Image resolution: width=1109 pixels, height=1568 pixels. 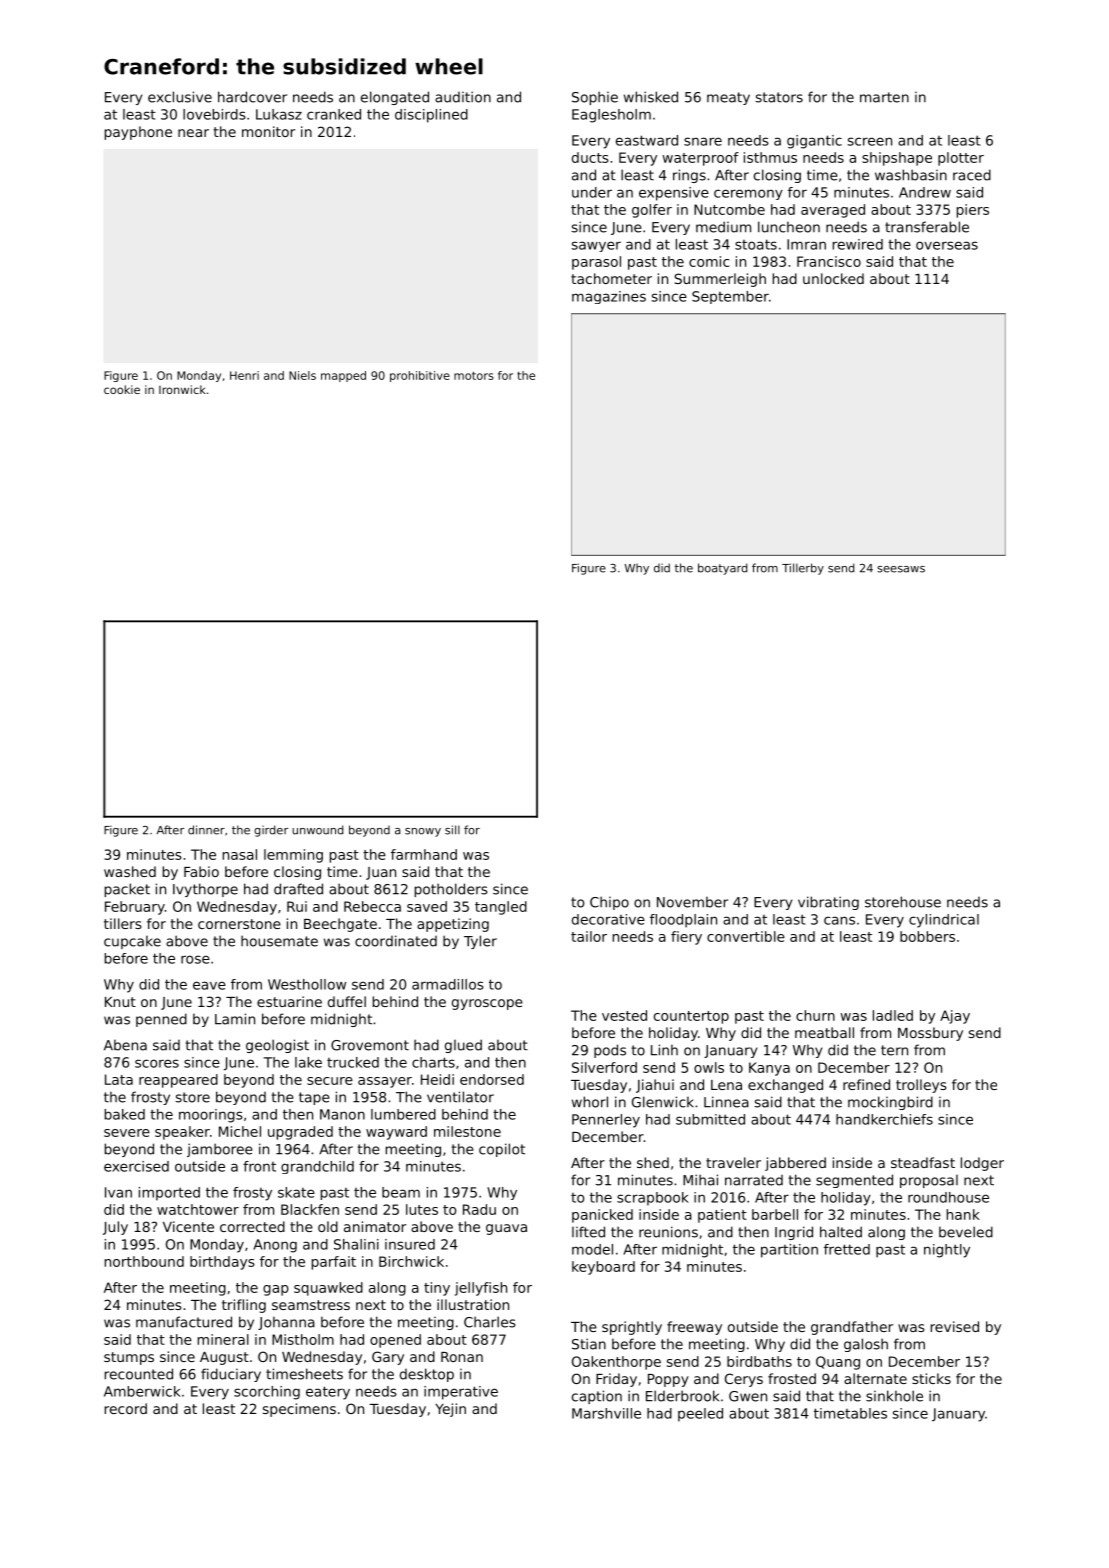 What do you see at coordinates (611, 278) in the page?
I see `tachometer` at bounding box center [611, 278].
